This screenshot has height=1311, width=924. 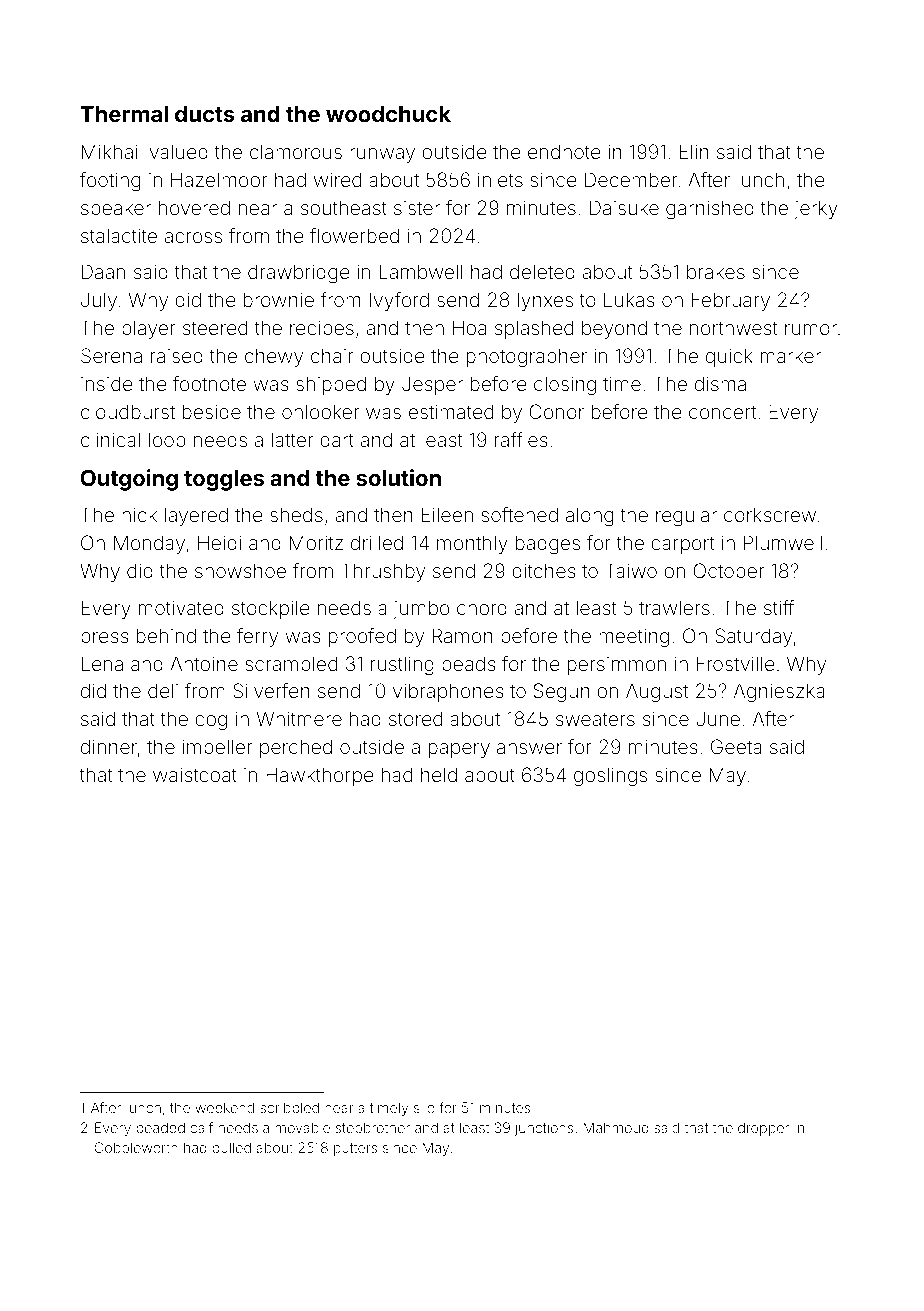 I want to click on toggles, so click(x=224, y=480).
